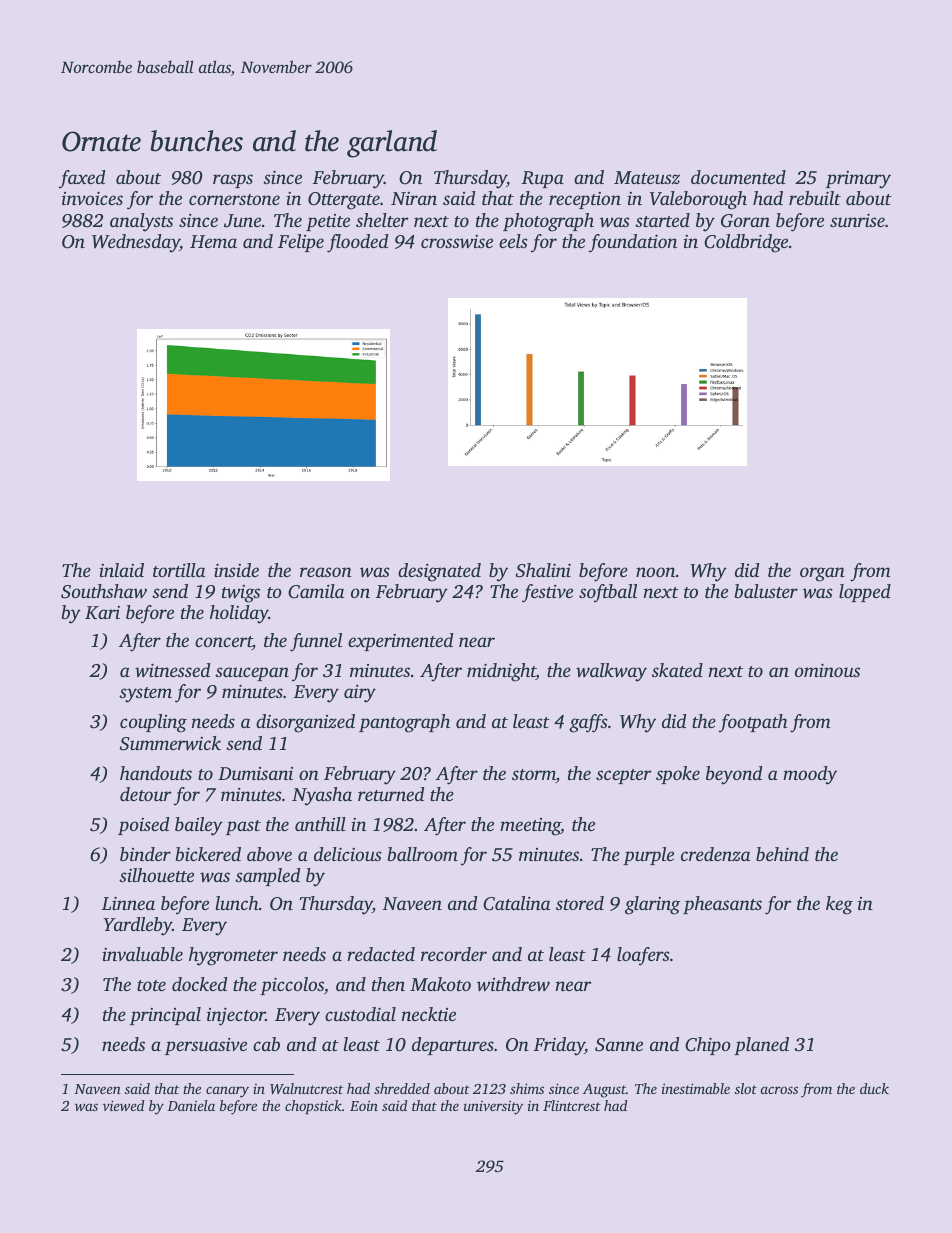 The width and height of the screenshot is (952, 1233). What do you see at coordinates (101, 141) in the screenshot?
I see `Ornate` at bounding box center [101, 141].
